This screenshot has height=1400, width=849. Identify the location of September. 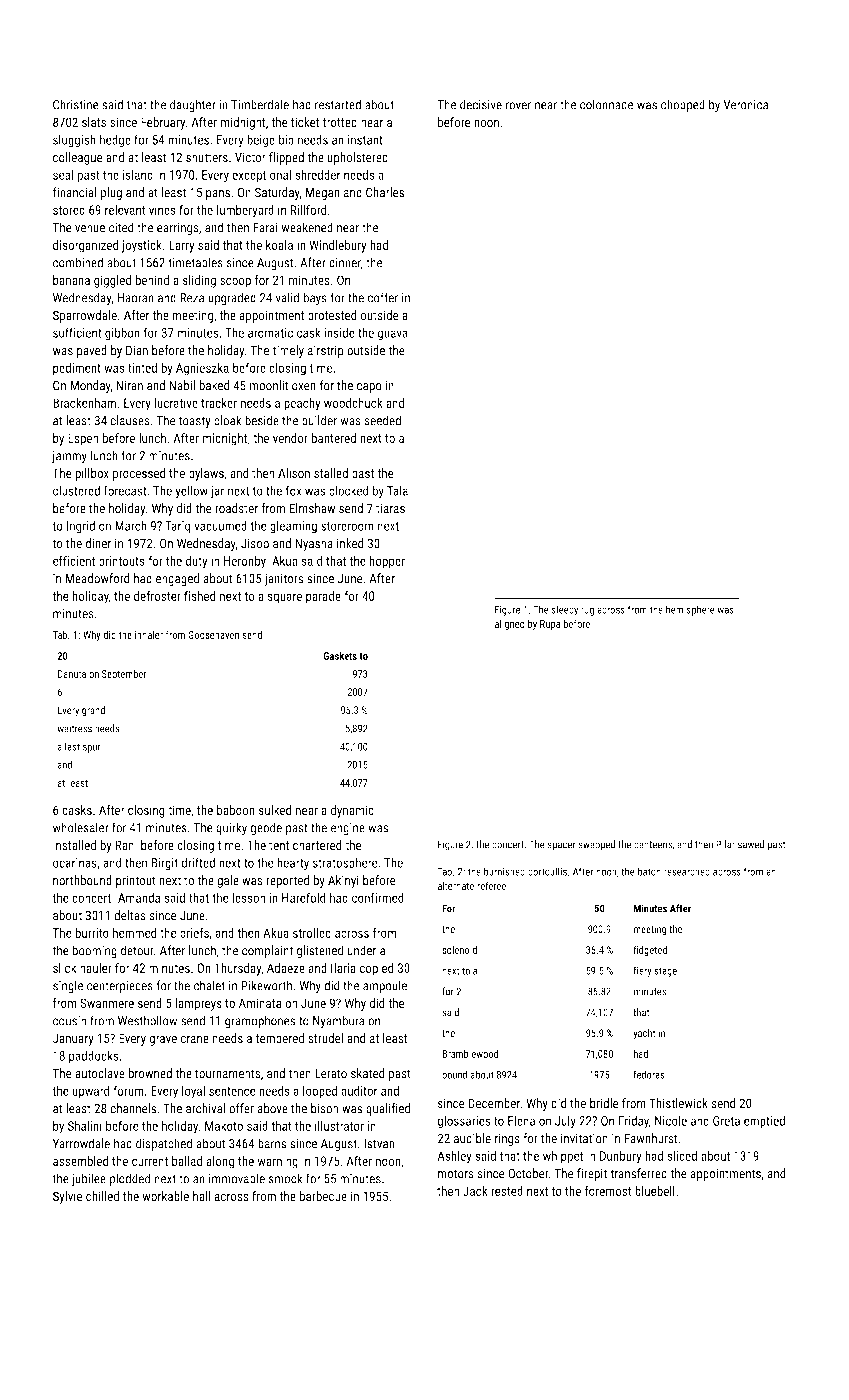
(124, 675).
